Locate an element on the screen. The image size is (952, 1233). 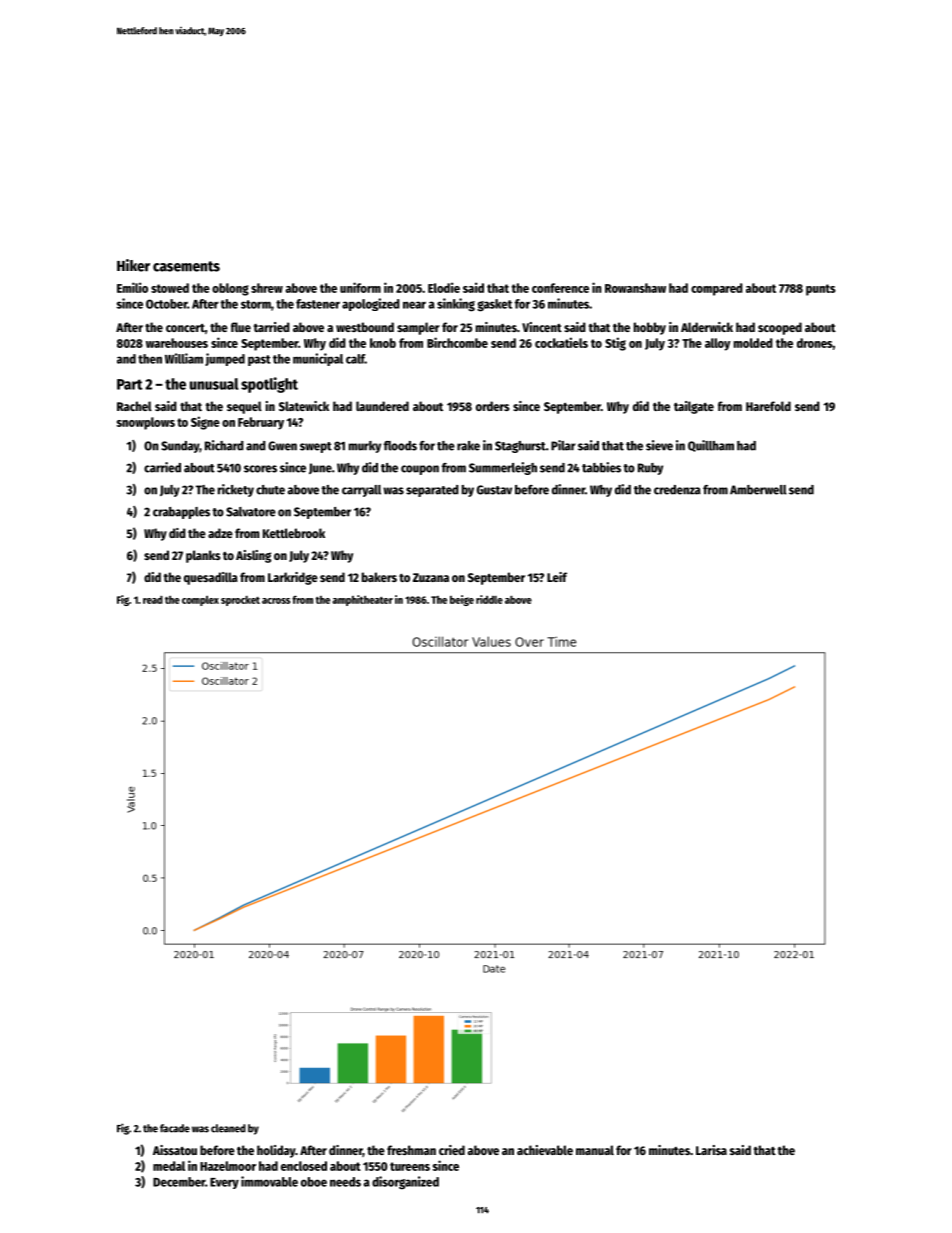
Leif is located at coordinates (557, 577).
